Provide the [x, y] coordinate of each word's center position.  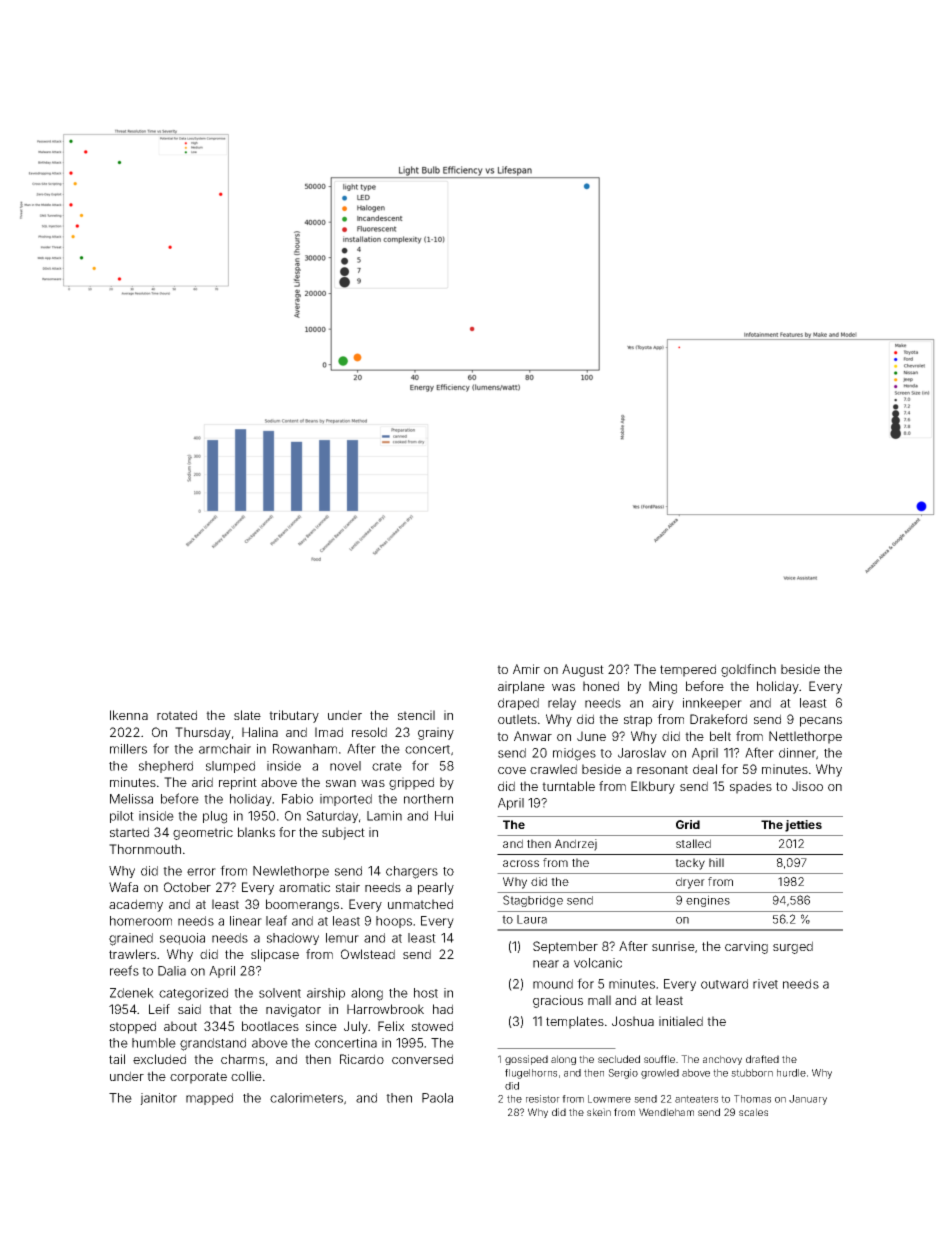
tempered [688, 670]
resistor [543, 1099]
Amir [526, 669]
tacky [690, 864]
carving [746, 947]
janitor [158, 1099]
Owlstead [368, 954]
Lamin [384, 816]
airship [326, 994]
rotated [177, 715]
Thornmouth [145, 849]
